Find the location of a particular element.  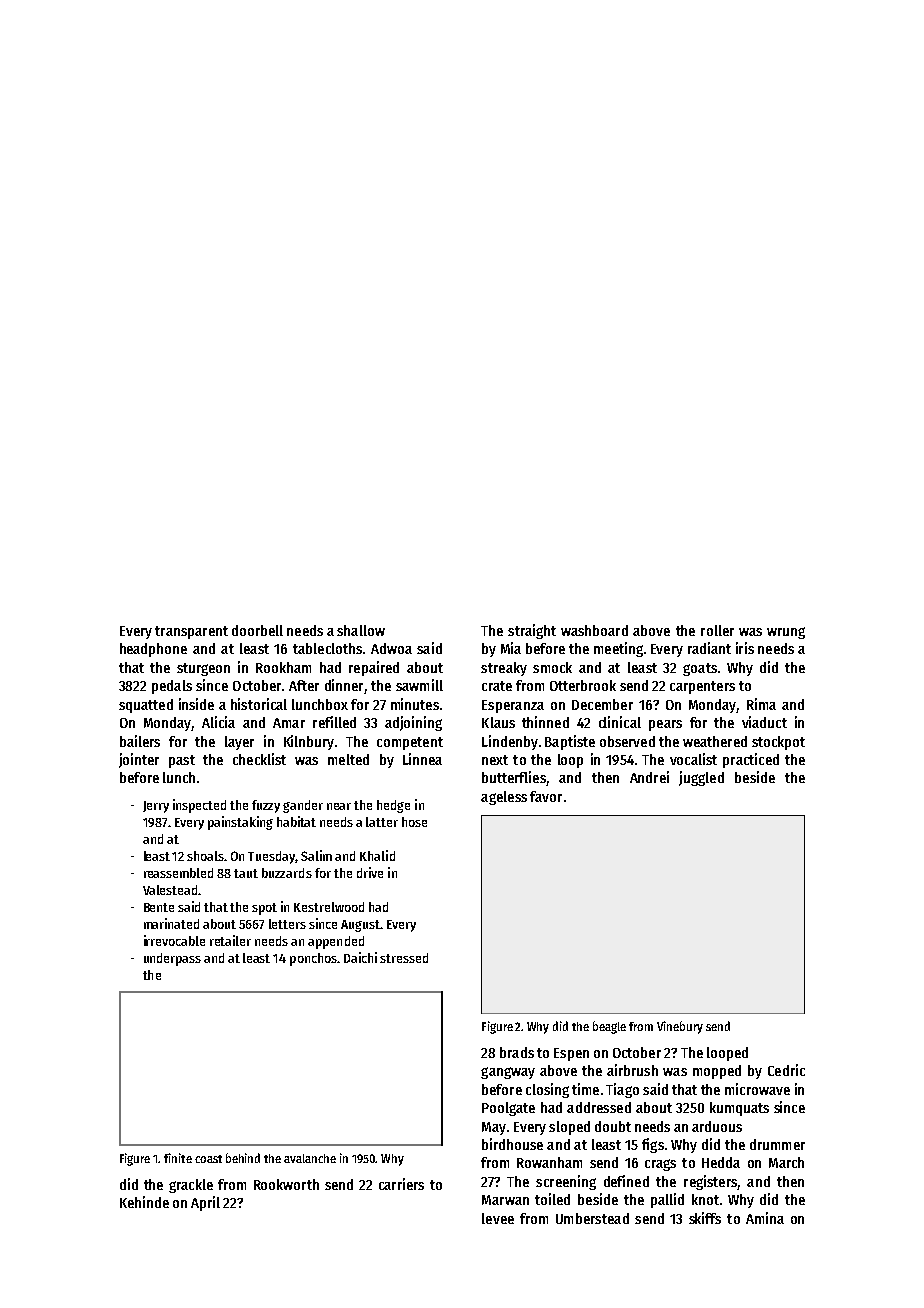

underpass is located at coordinates (172, 959).
